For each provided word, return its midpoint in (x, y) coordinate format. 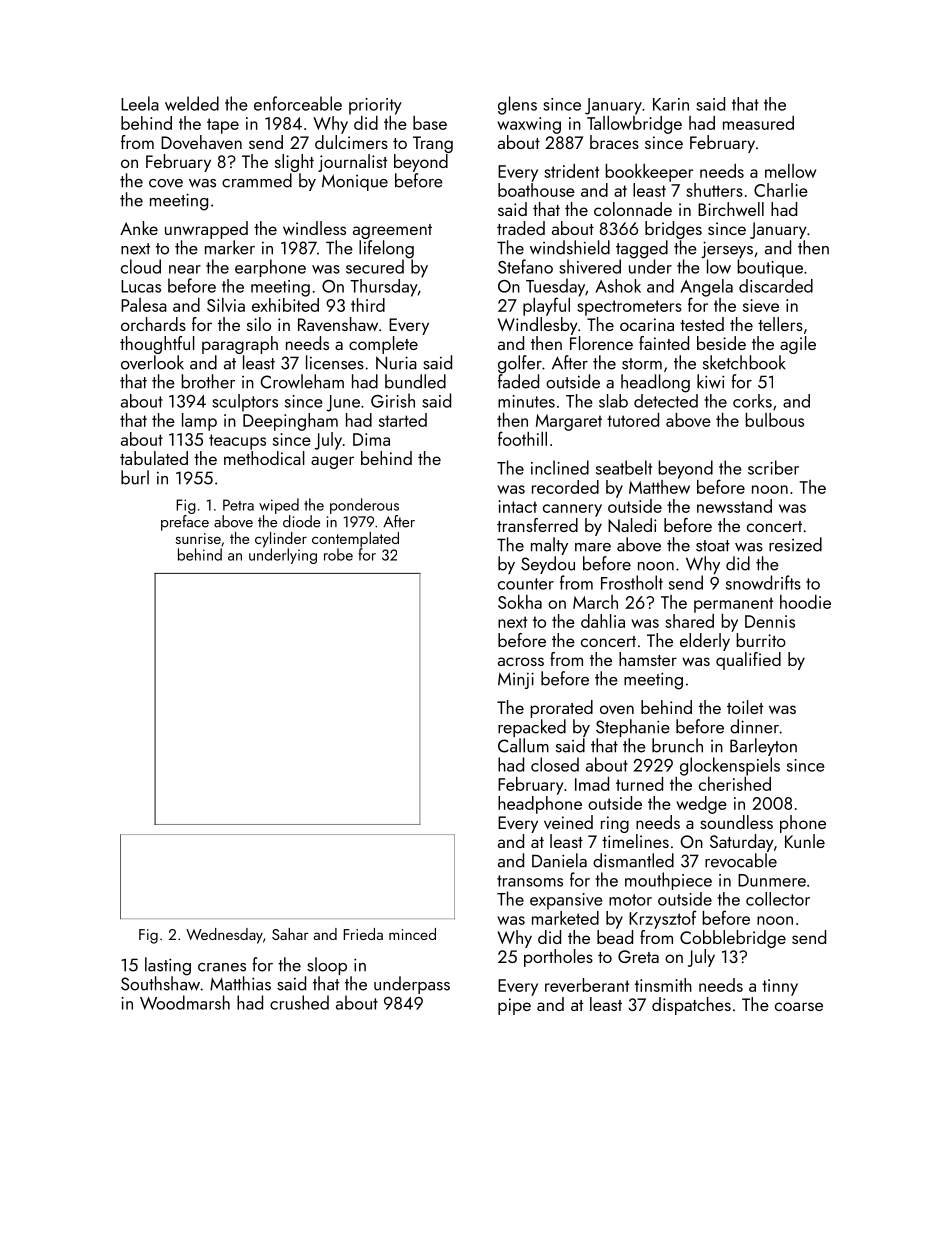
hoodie (805, 602)
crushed (299, 1002)
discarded (776, 286)
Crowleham (302, 381)
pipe (514, 1006)
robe (338, 554)
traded (521, 228)
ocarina (647, 324)
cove (166, 183)
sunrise (198, 538)
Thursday (384, 288)
